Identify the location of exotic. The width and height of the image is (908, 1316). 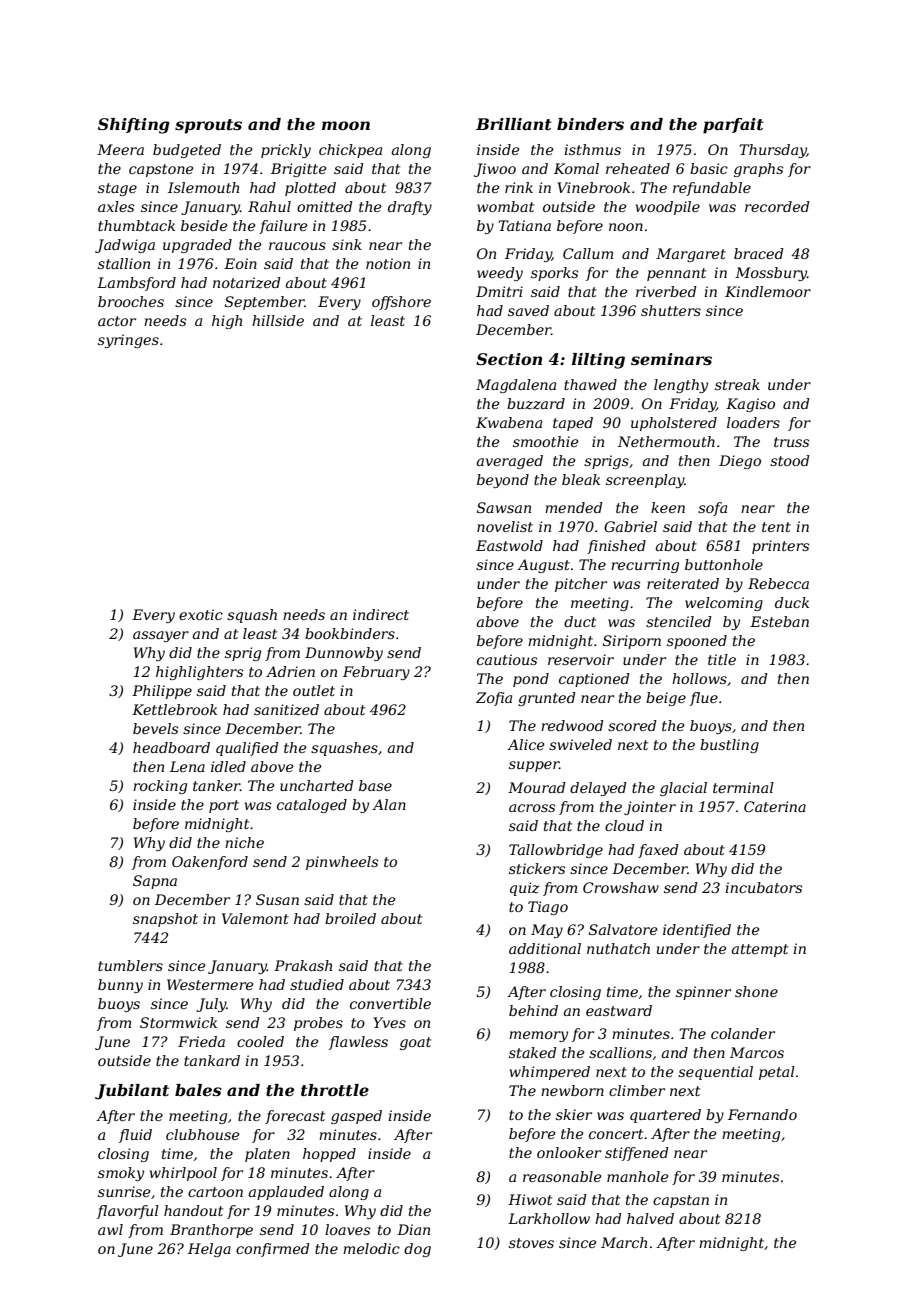
(201, 614).
